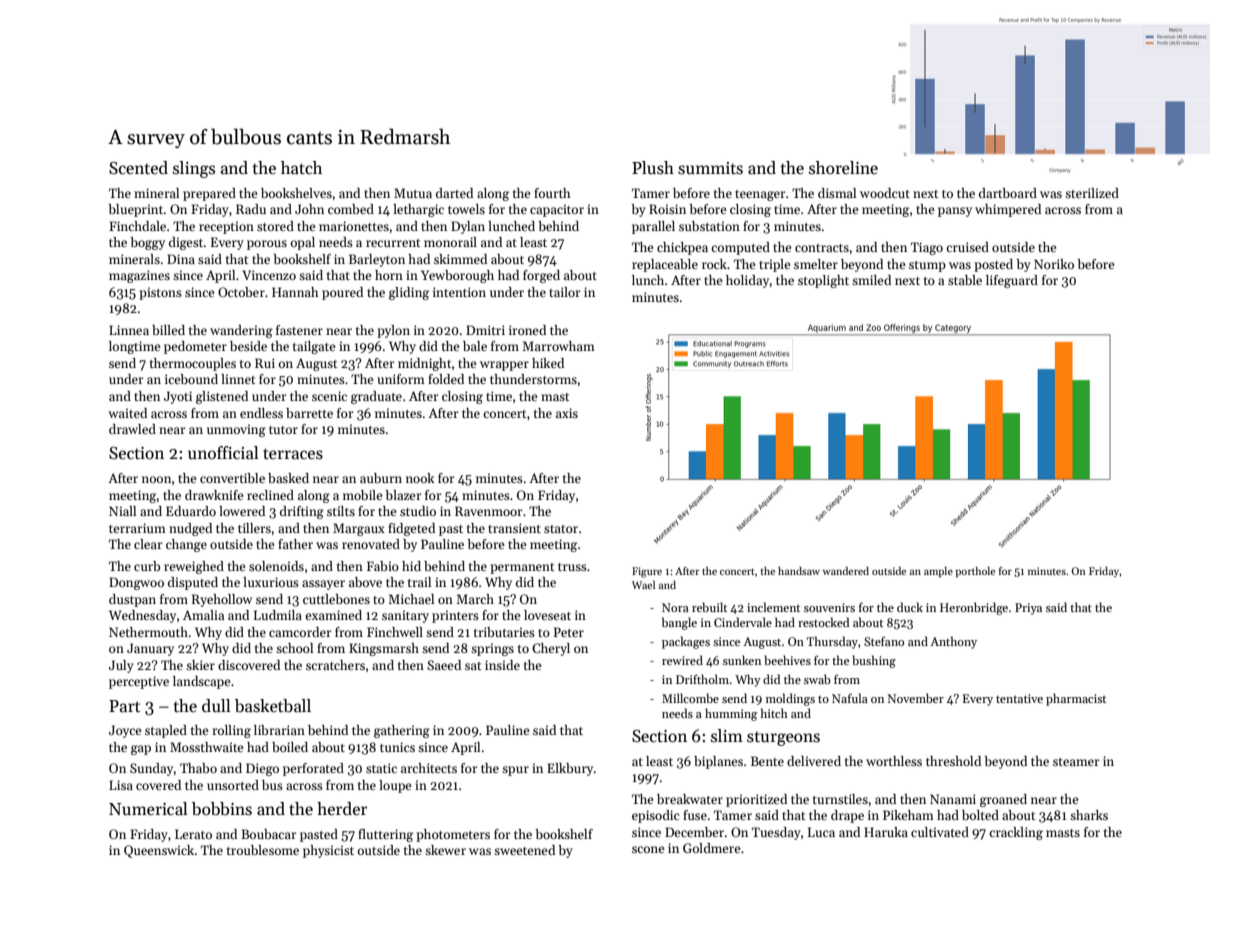 This screenshot has height=952, width=1233. What do you see at coordinates (1028, 609) in the screenshot?
I see `Priya` at bounding box center [1028, 609].
